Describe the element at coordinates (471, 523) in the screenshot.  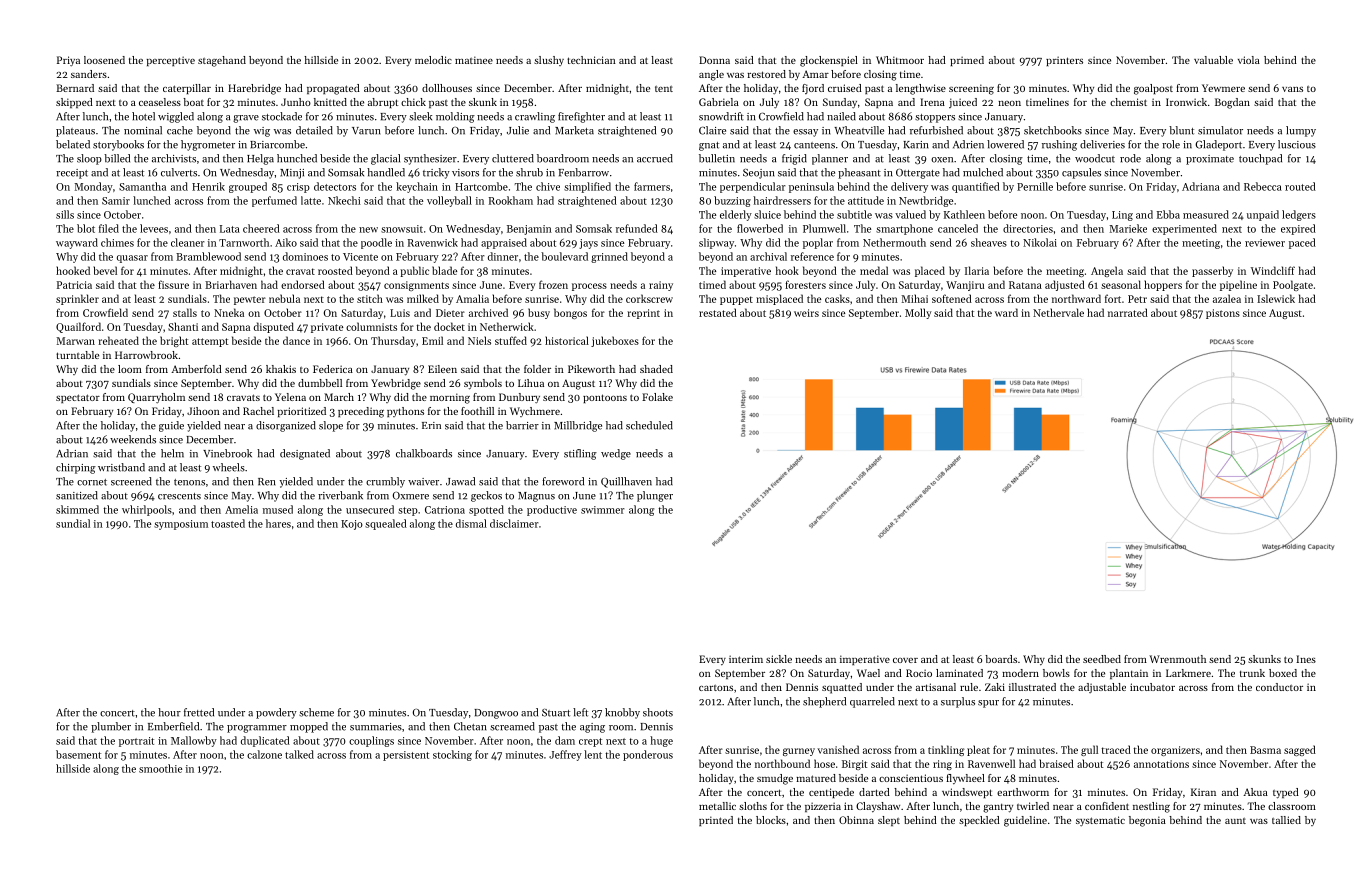
I see `dismal` at that location.
